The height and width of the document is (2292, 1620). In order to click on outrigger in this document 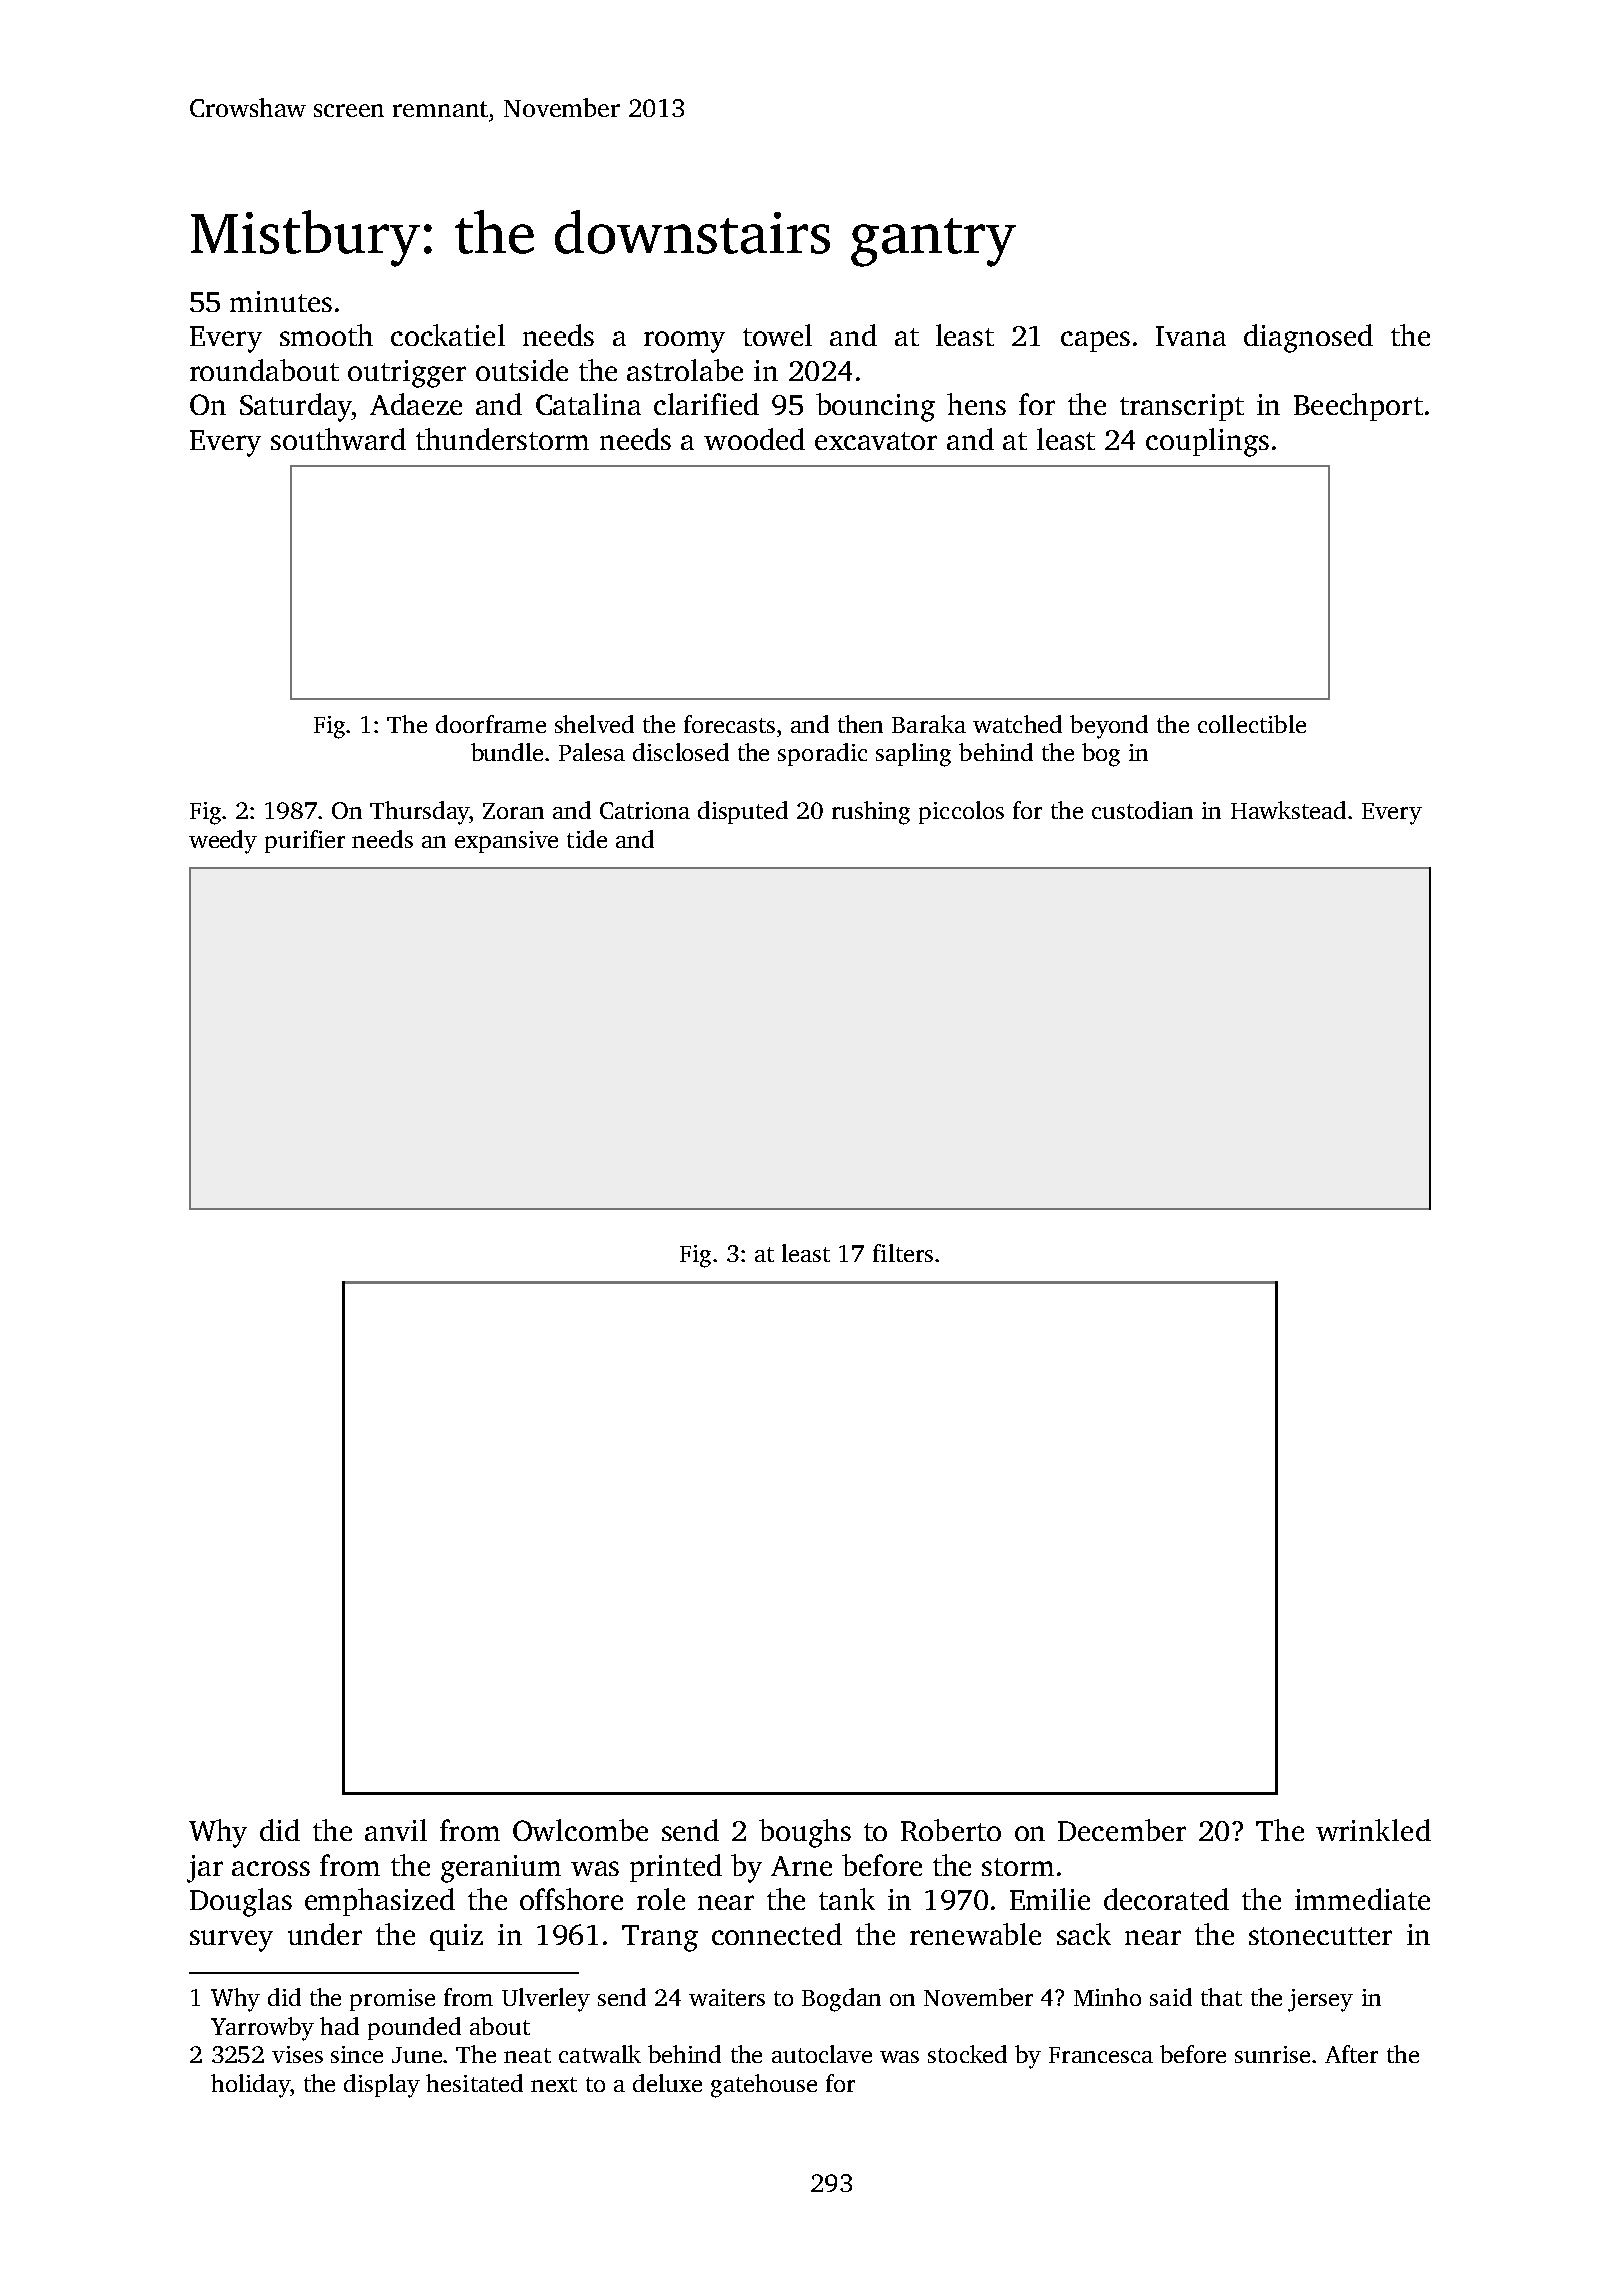, I will do `click(407, 374)`.
